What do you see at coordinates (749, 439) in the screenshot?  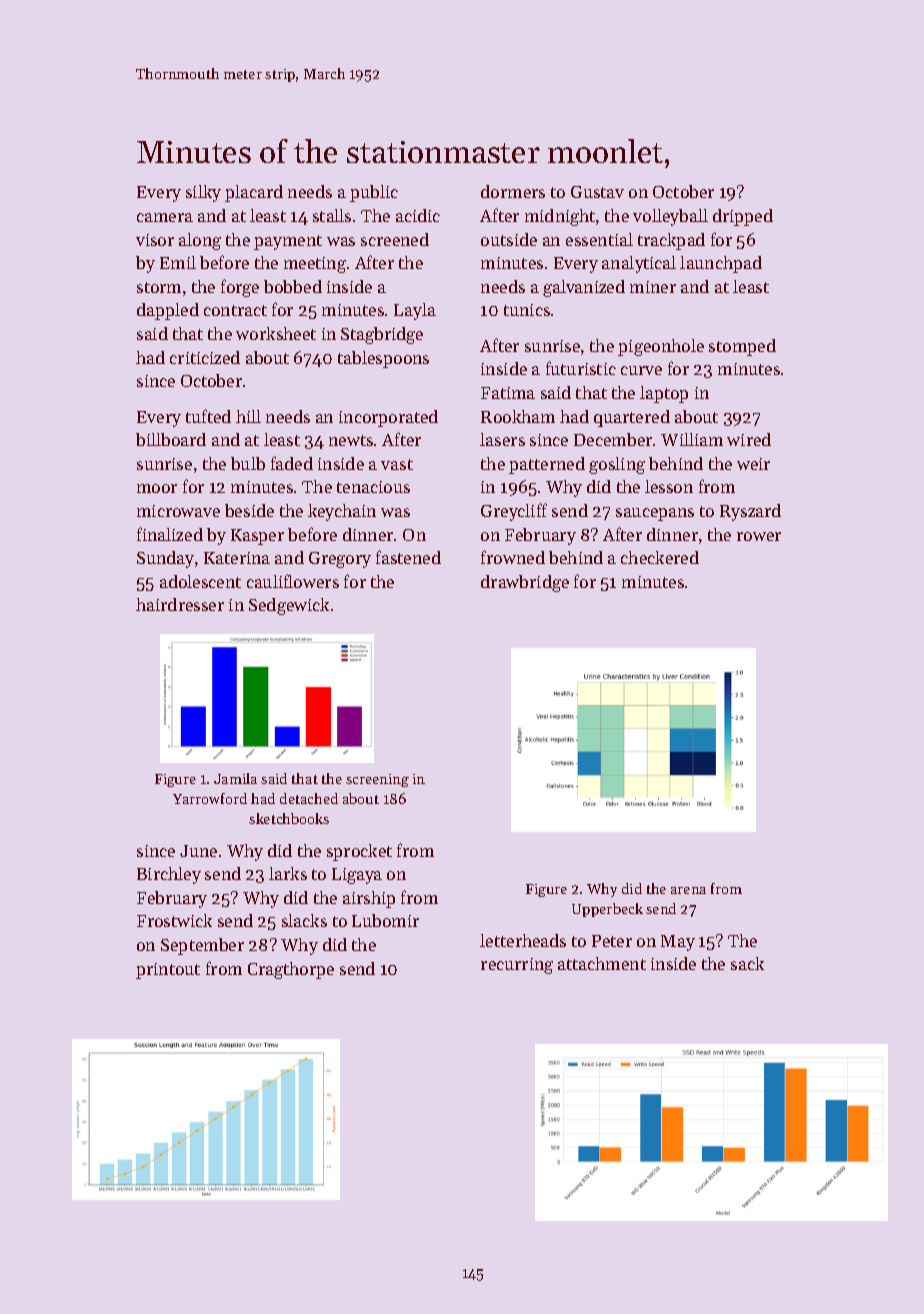 I see `wired` at bounding box center [749, 439].
